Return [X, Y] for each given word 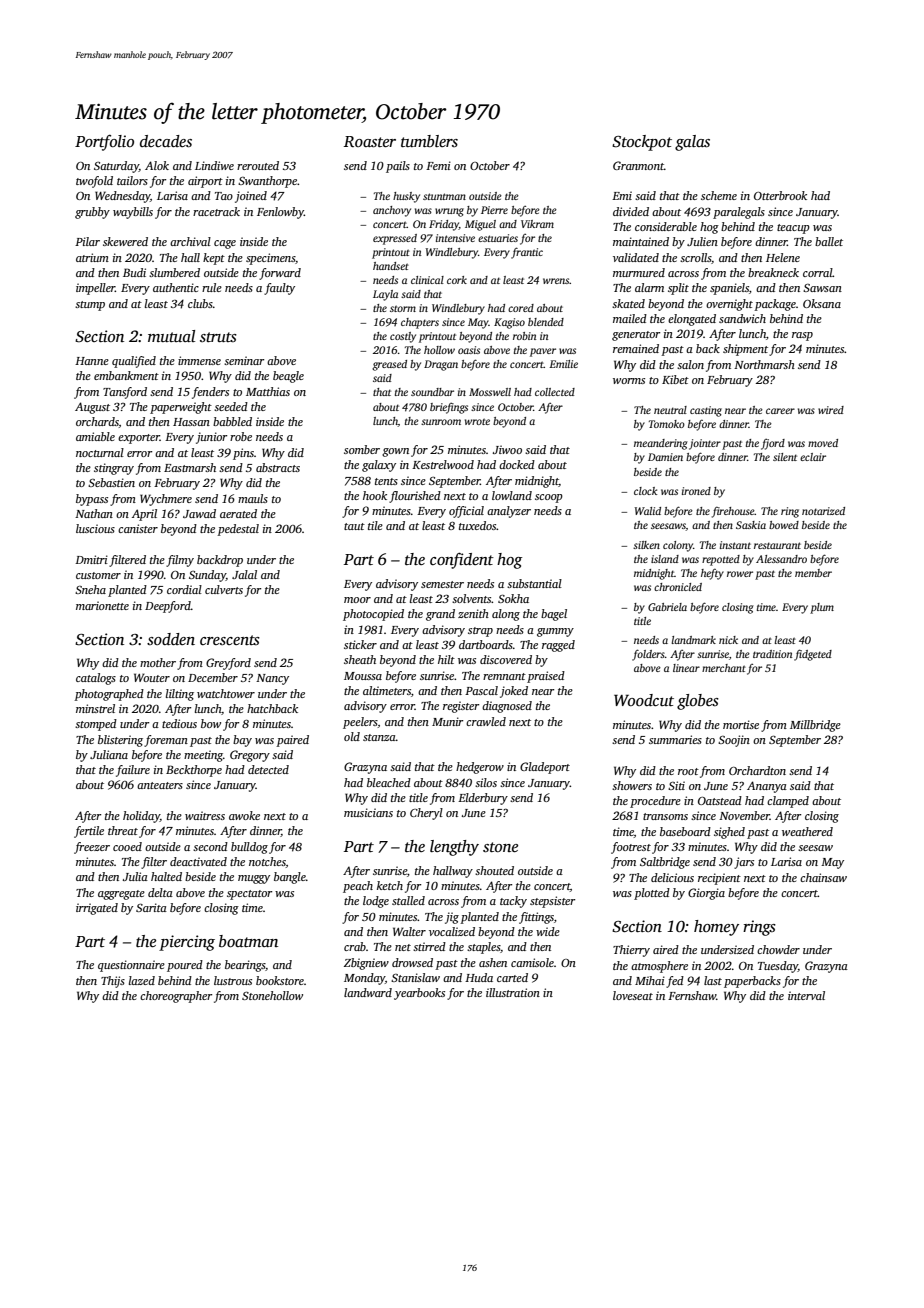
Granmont [638, 165]
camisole [532, 962]
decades [166, 141]
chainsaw [823, 877]
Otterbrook [780, 195]
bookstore [280, 980]
